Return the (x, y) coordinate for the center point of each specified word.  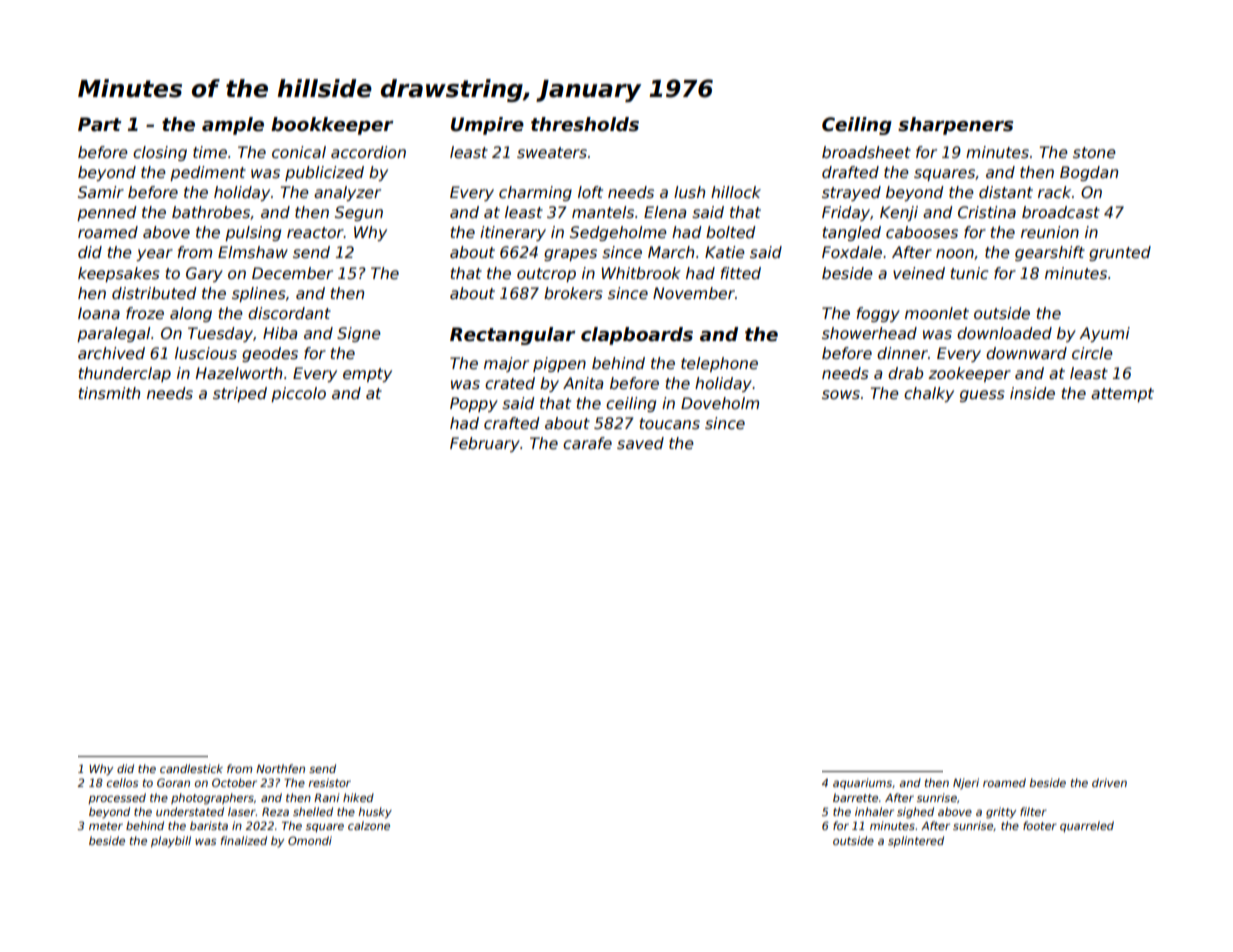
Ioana (99, 313)
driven (1109, 782)
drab (905, 373)
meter (106, 826)
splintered (916, 841)
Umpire (487, 126)
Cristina (987, 212)
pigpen (559, 364)
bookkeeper (332, 126)
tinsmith (109, 393)
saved (640, 443)
